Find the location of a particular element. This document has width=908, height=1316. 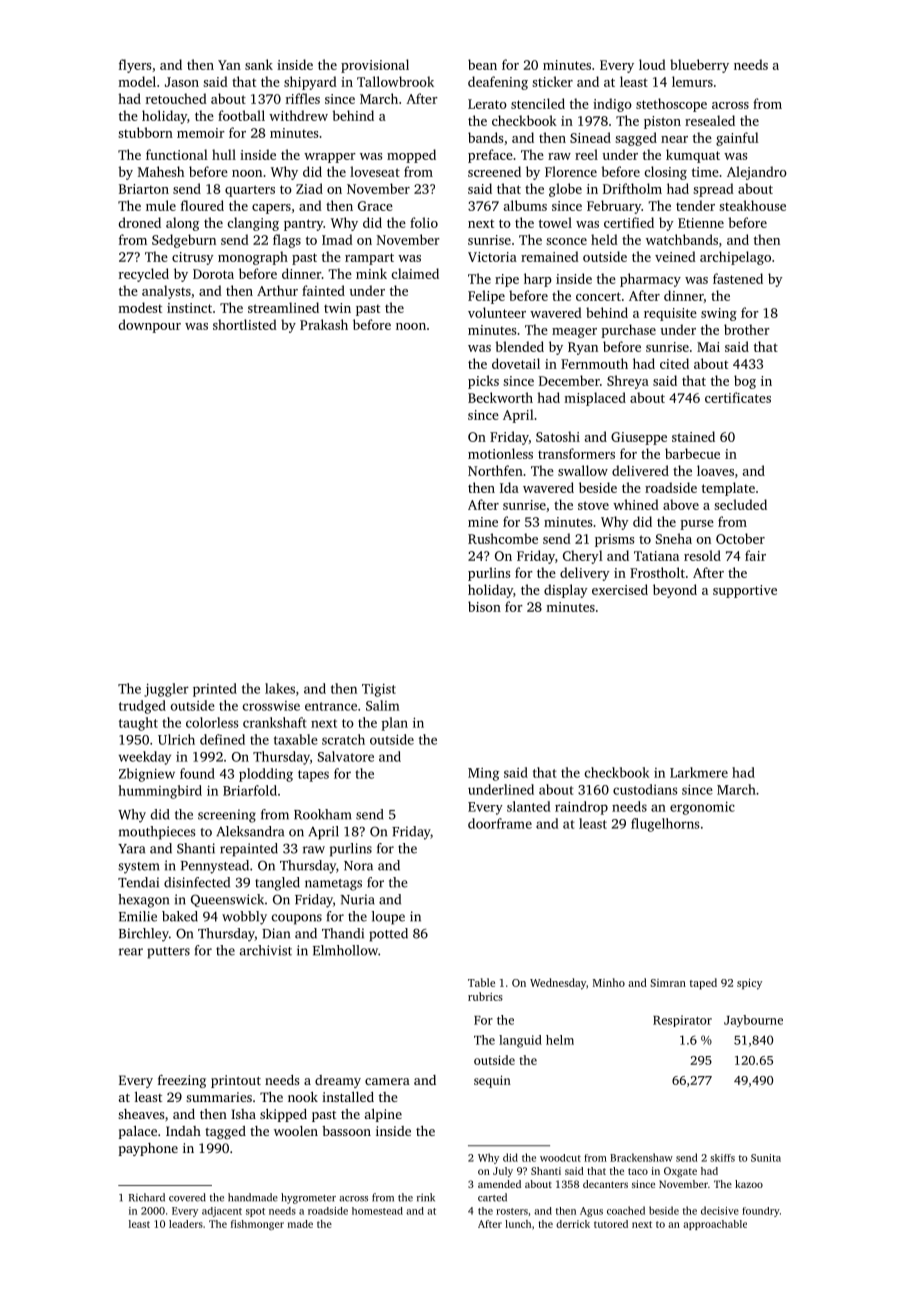

palace is located at coordinates (138, 1132).
